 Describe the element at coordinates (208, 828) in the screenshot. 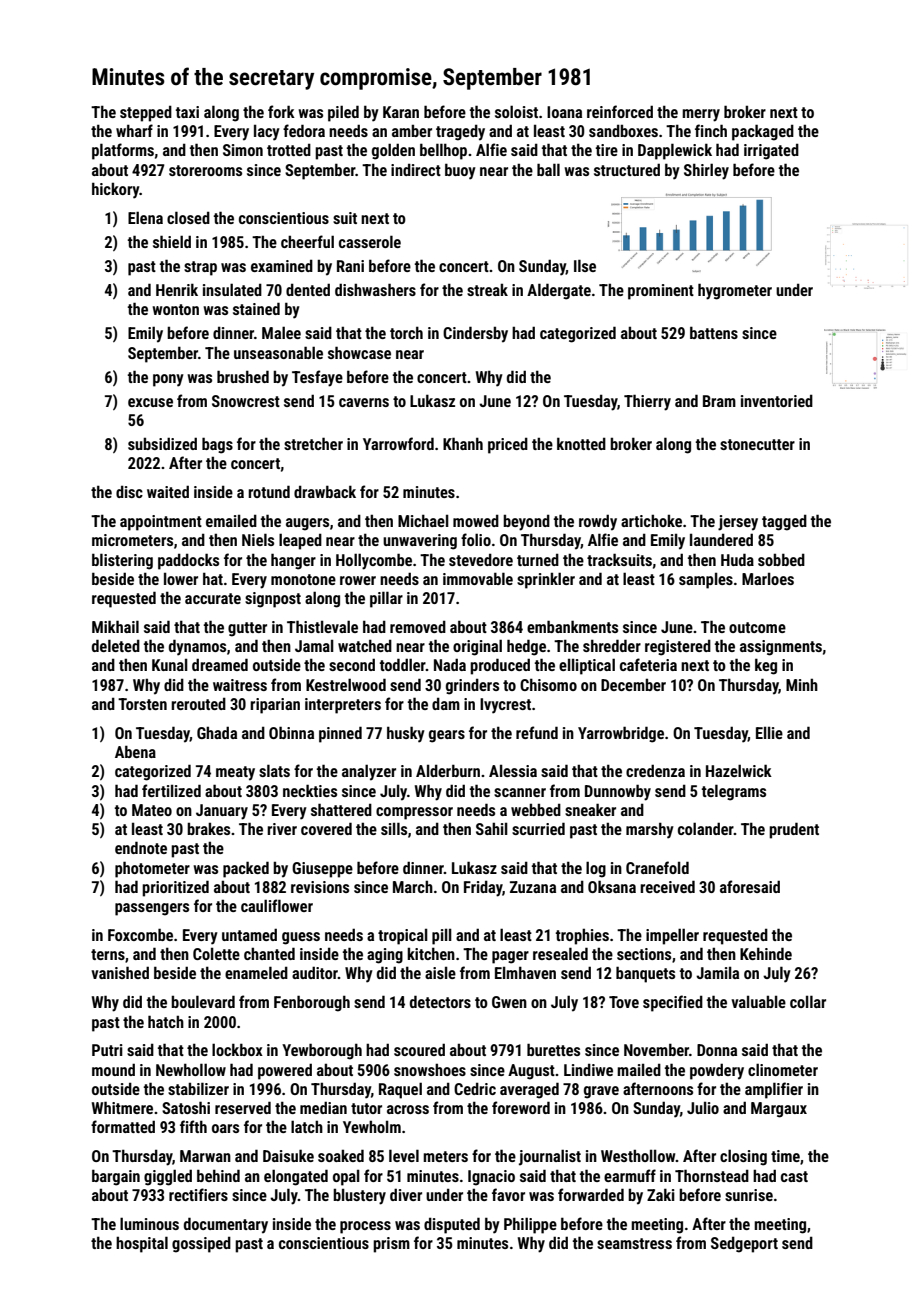

I see `brakes` at that location.
